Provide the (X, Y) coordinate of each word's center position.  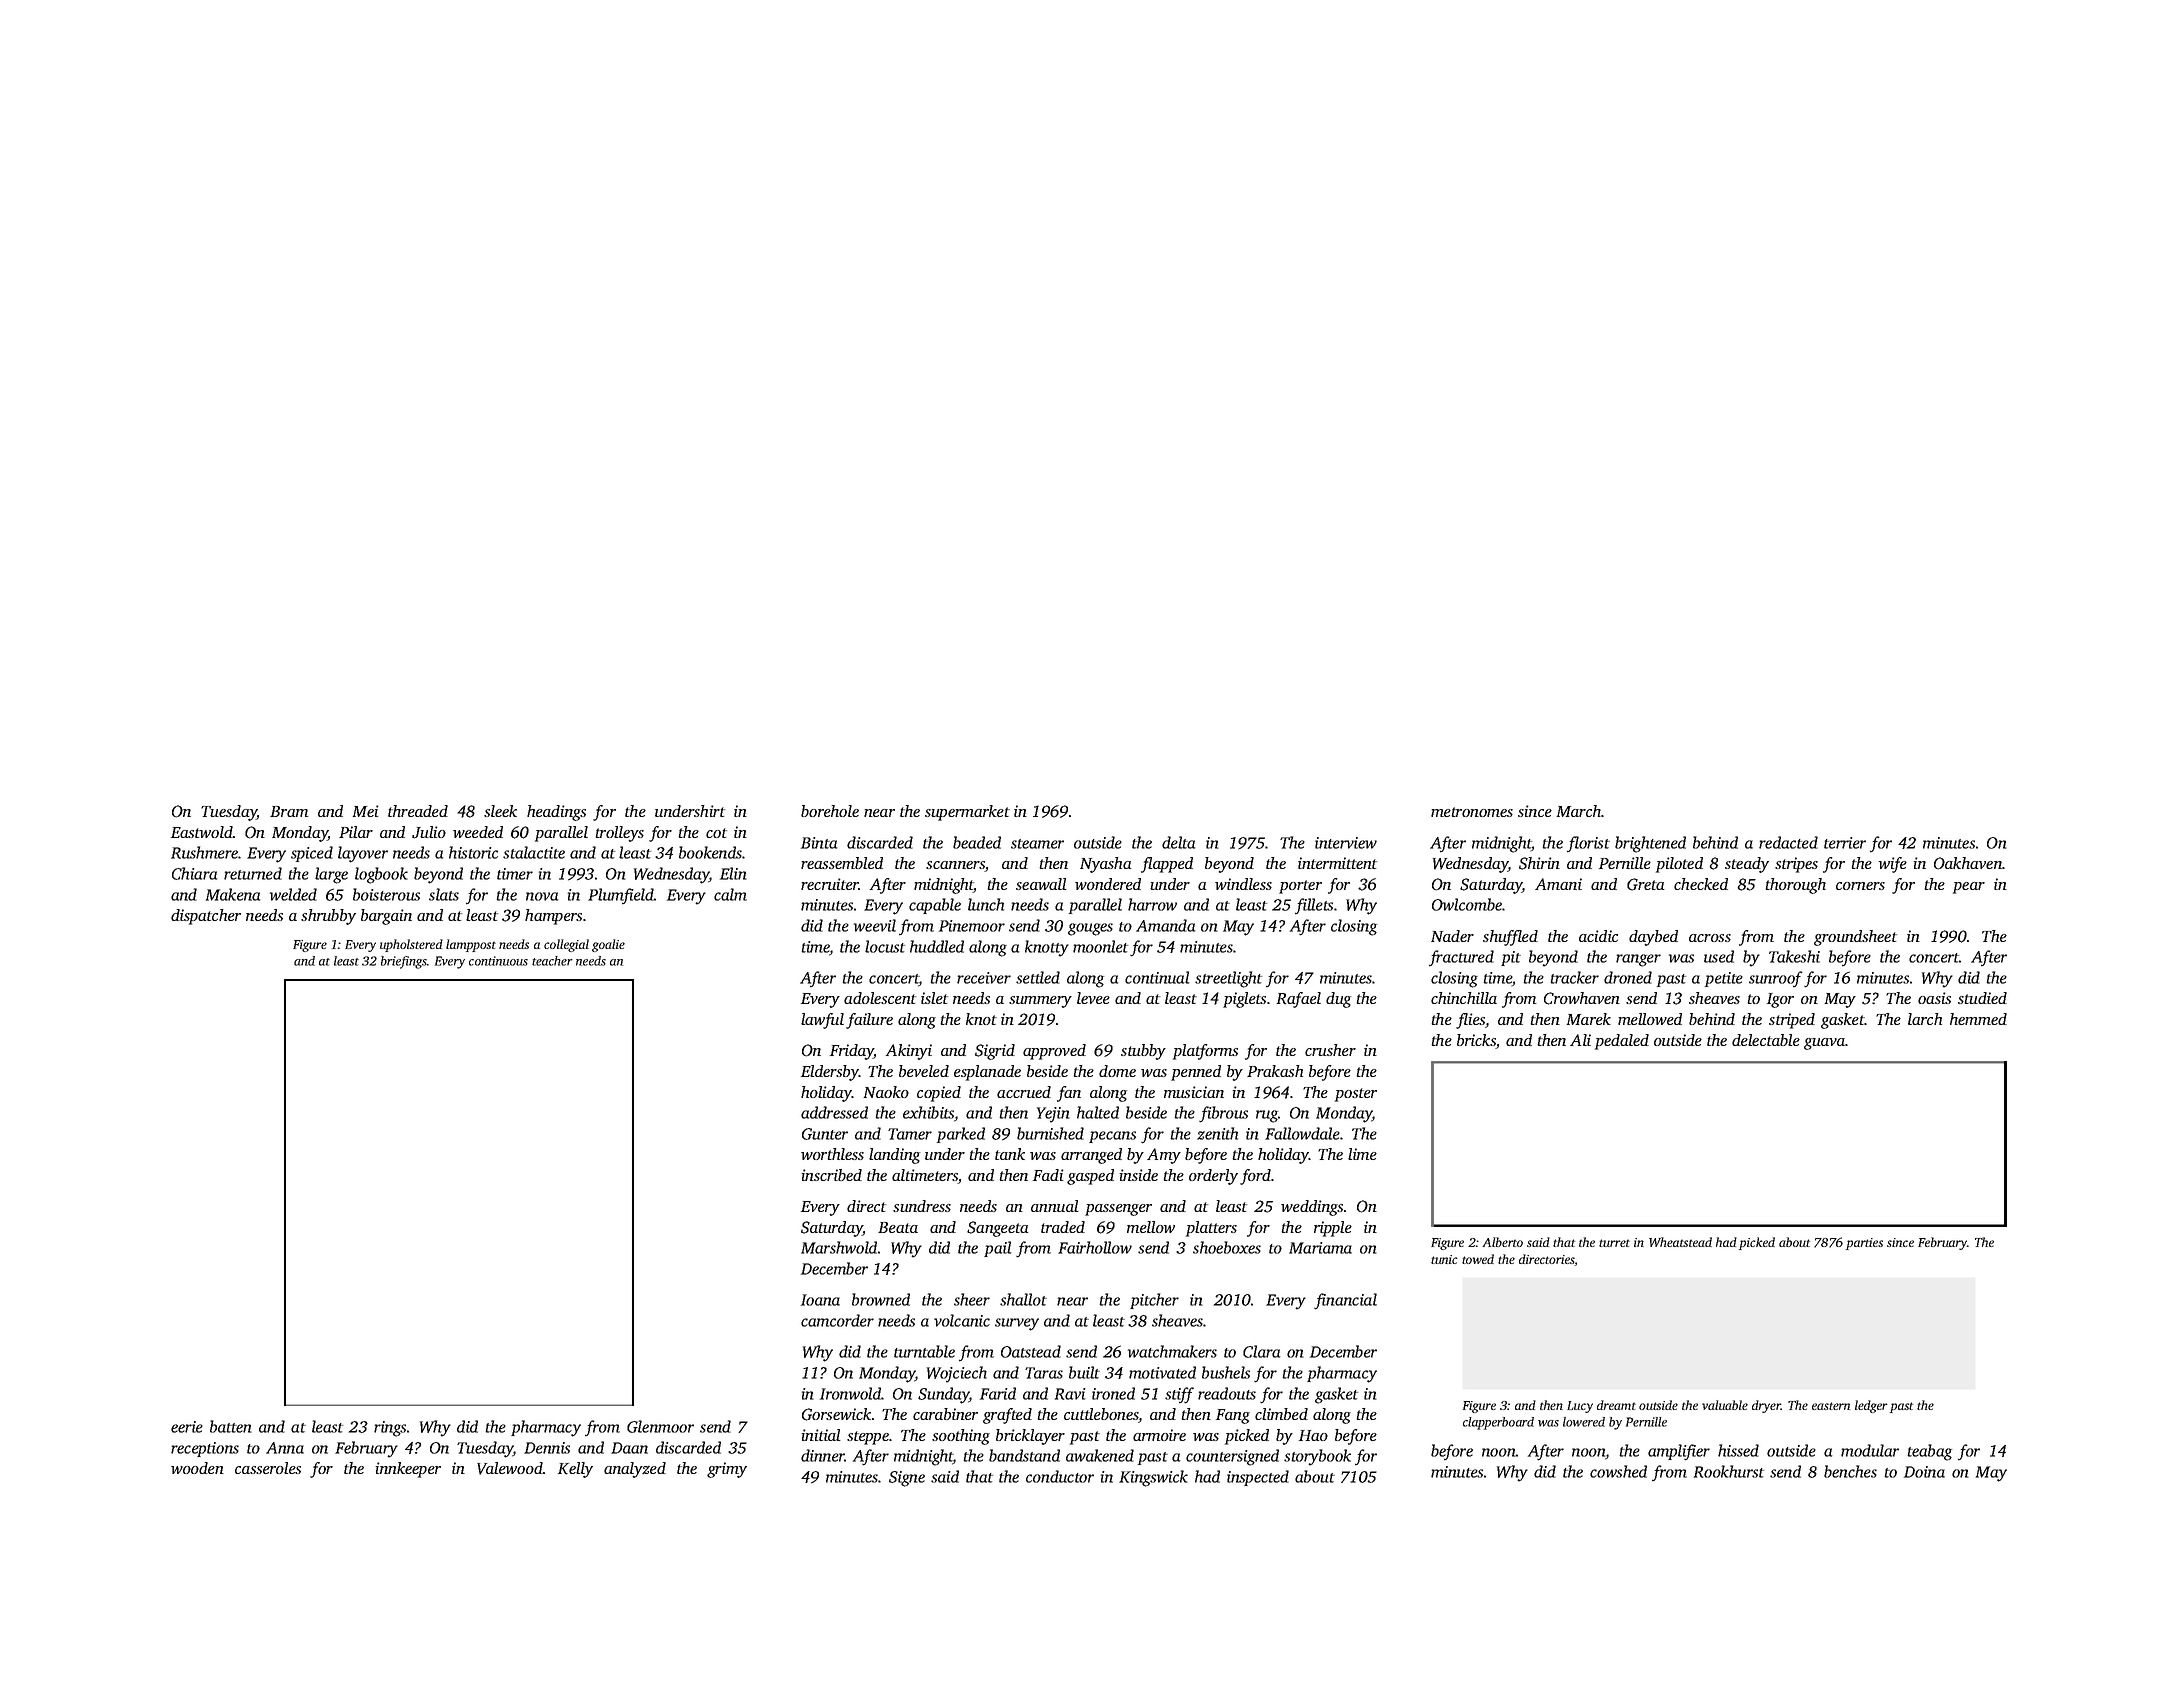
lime (1362, 1154)
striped (1792, 1021)
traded (1063, 1227)
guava (1824, 1044)
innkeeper (408, 1470)
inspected (1258, 1478)
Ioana (820, 1300)
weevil (875, 925)
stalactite (534, 852)
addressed (834, 1112)
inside (1139, 1175)
